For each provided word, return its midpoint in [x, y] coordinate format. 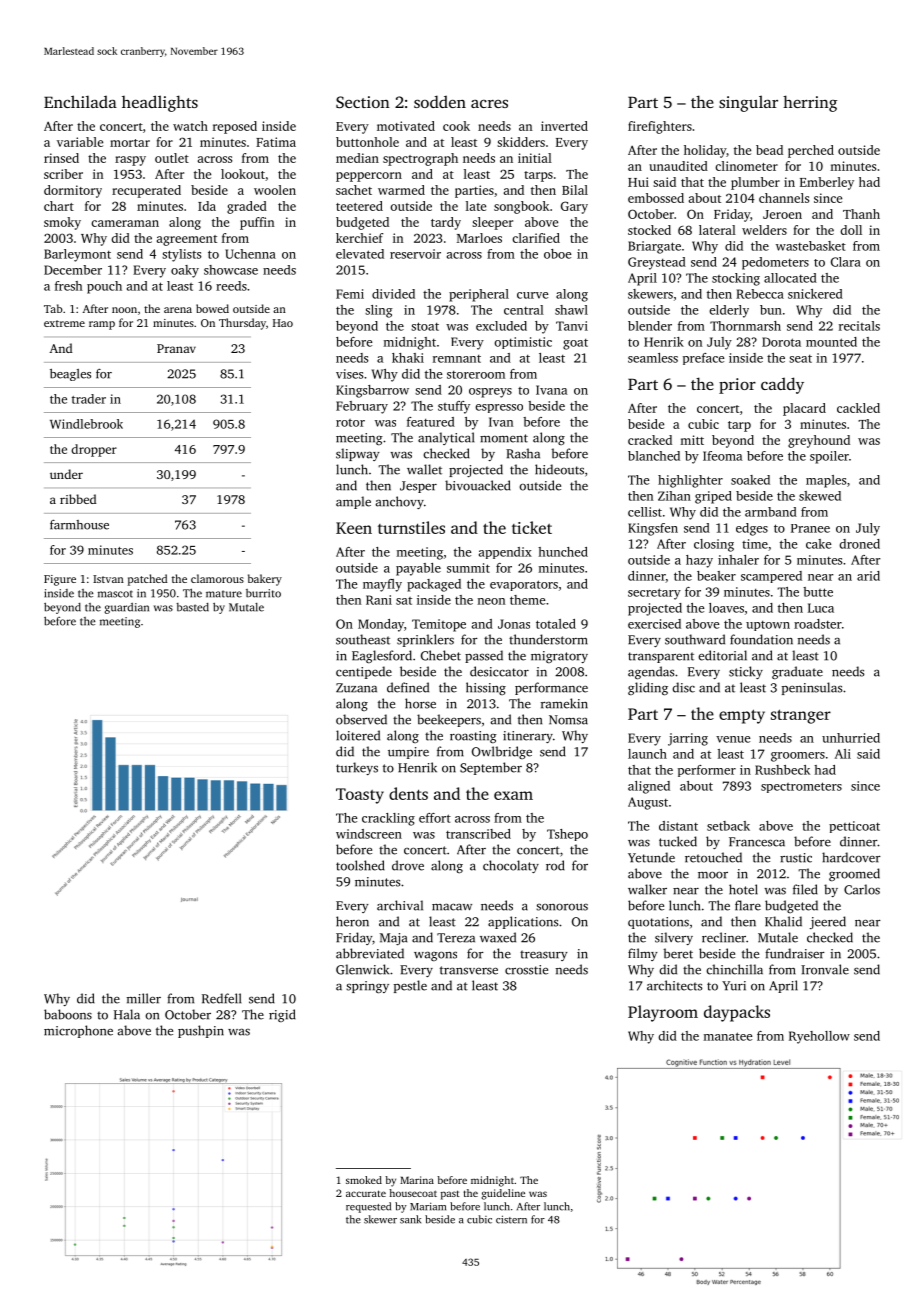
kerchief [359, 238]
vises [349, 374]
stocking [736, 279]
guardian [126, 608]
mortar [130, 143]
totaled [556, 624]
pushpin [201, 1031]
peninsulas [812, 688]
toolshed [360, 865]
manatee [728, 1036]
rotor [350, 423]
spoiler [829, 457]
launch [647, 754]
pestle [410, 986]
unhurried [851, 738]
